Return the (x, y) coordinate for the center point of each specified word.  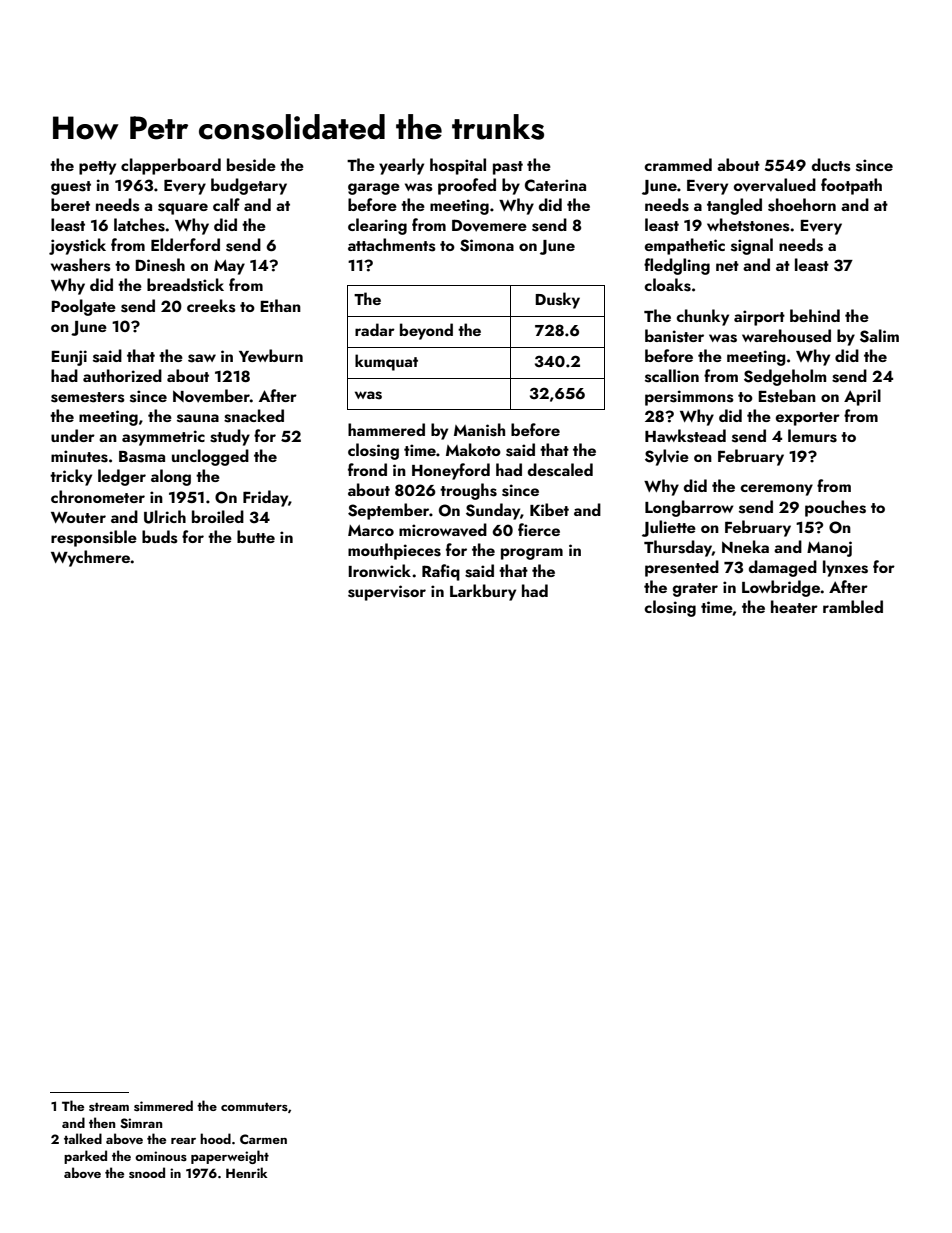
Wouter (78, 517)
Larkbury (483, 592)
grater (695, 590)
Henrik (247, 1172)
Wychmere (90, 558)
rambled (853, 606)
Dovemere (489, 225)
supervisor (387, 593)
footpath (851, 186)
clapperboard (171, 166)
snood (147, 1172)
